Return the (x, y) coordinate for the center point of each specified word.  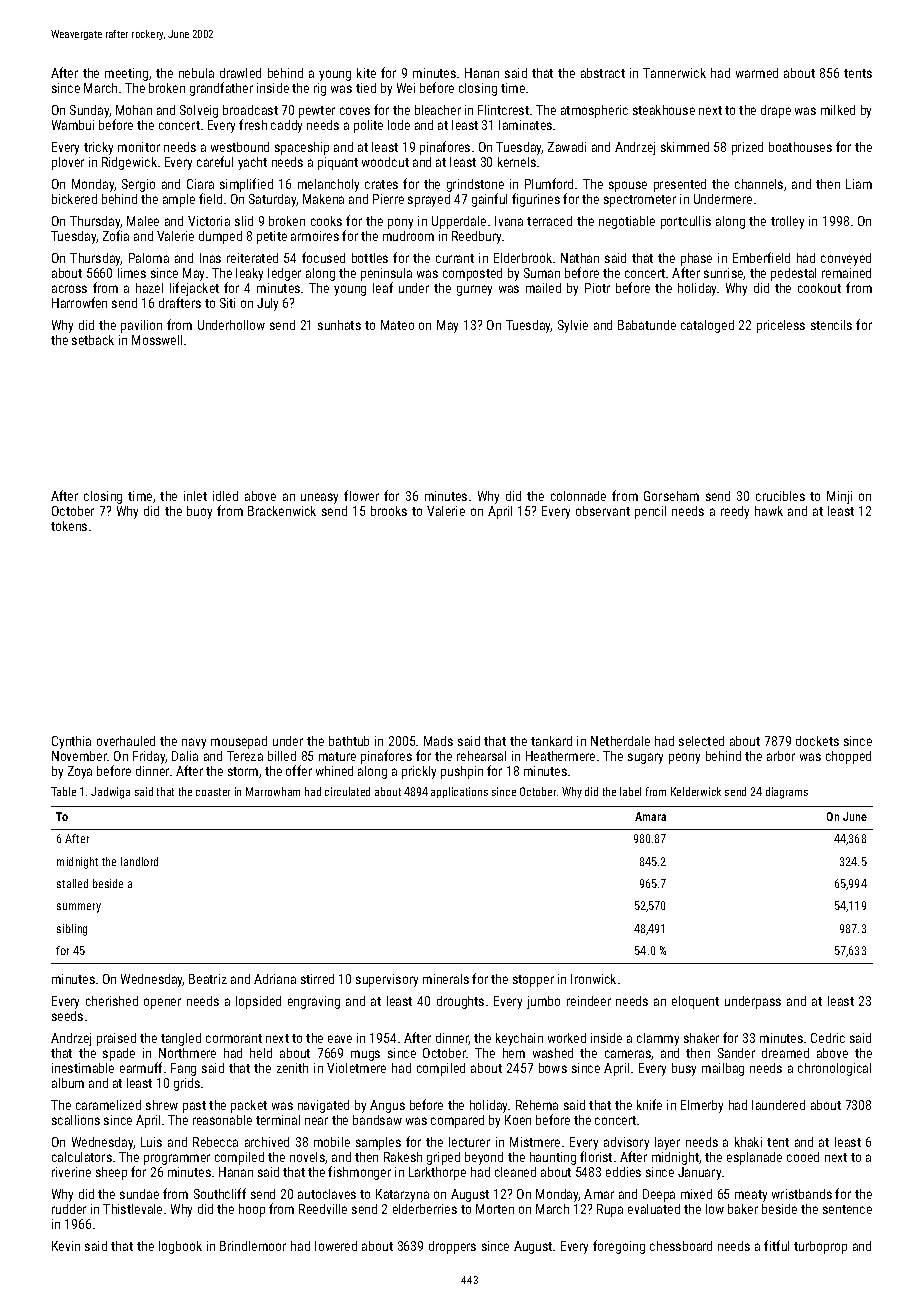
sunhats (339, 325)
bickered (74, 199)
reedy (735, 512)
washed (553, 1053)
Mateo (397, 325)
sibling (72, 930)
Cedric (828, 1038)
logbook (180, 1247)
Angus (387, 1106)
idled (225, 496)
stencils (831, 325)
